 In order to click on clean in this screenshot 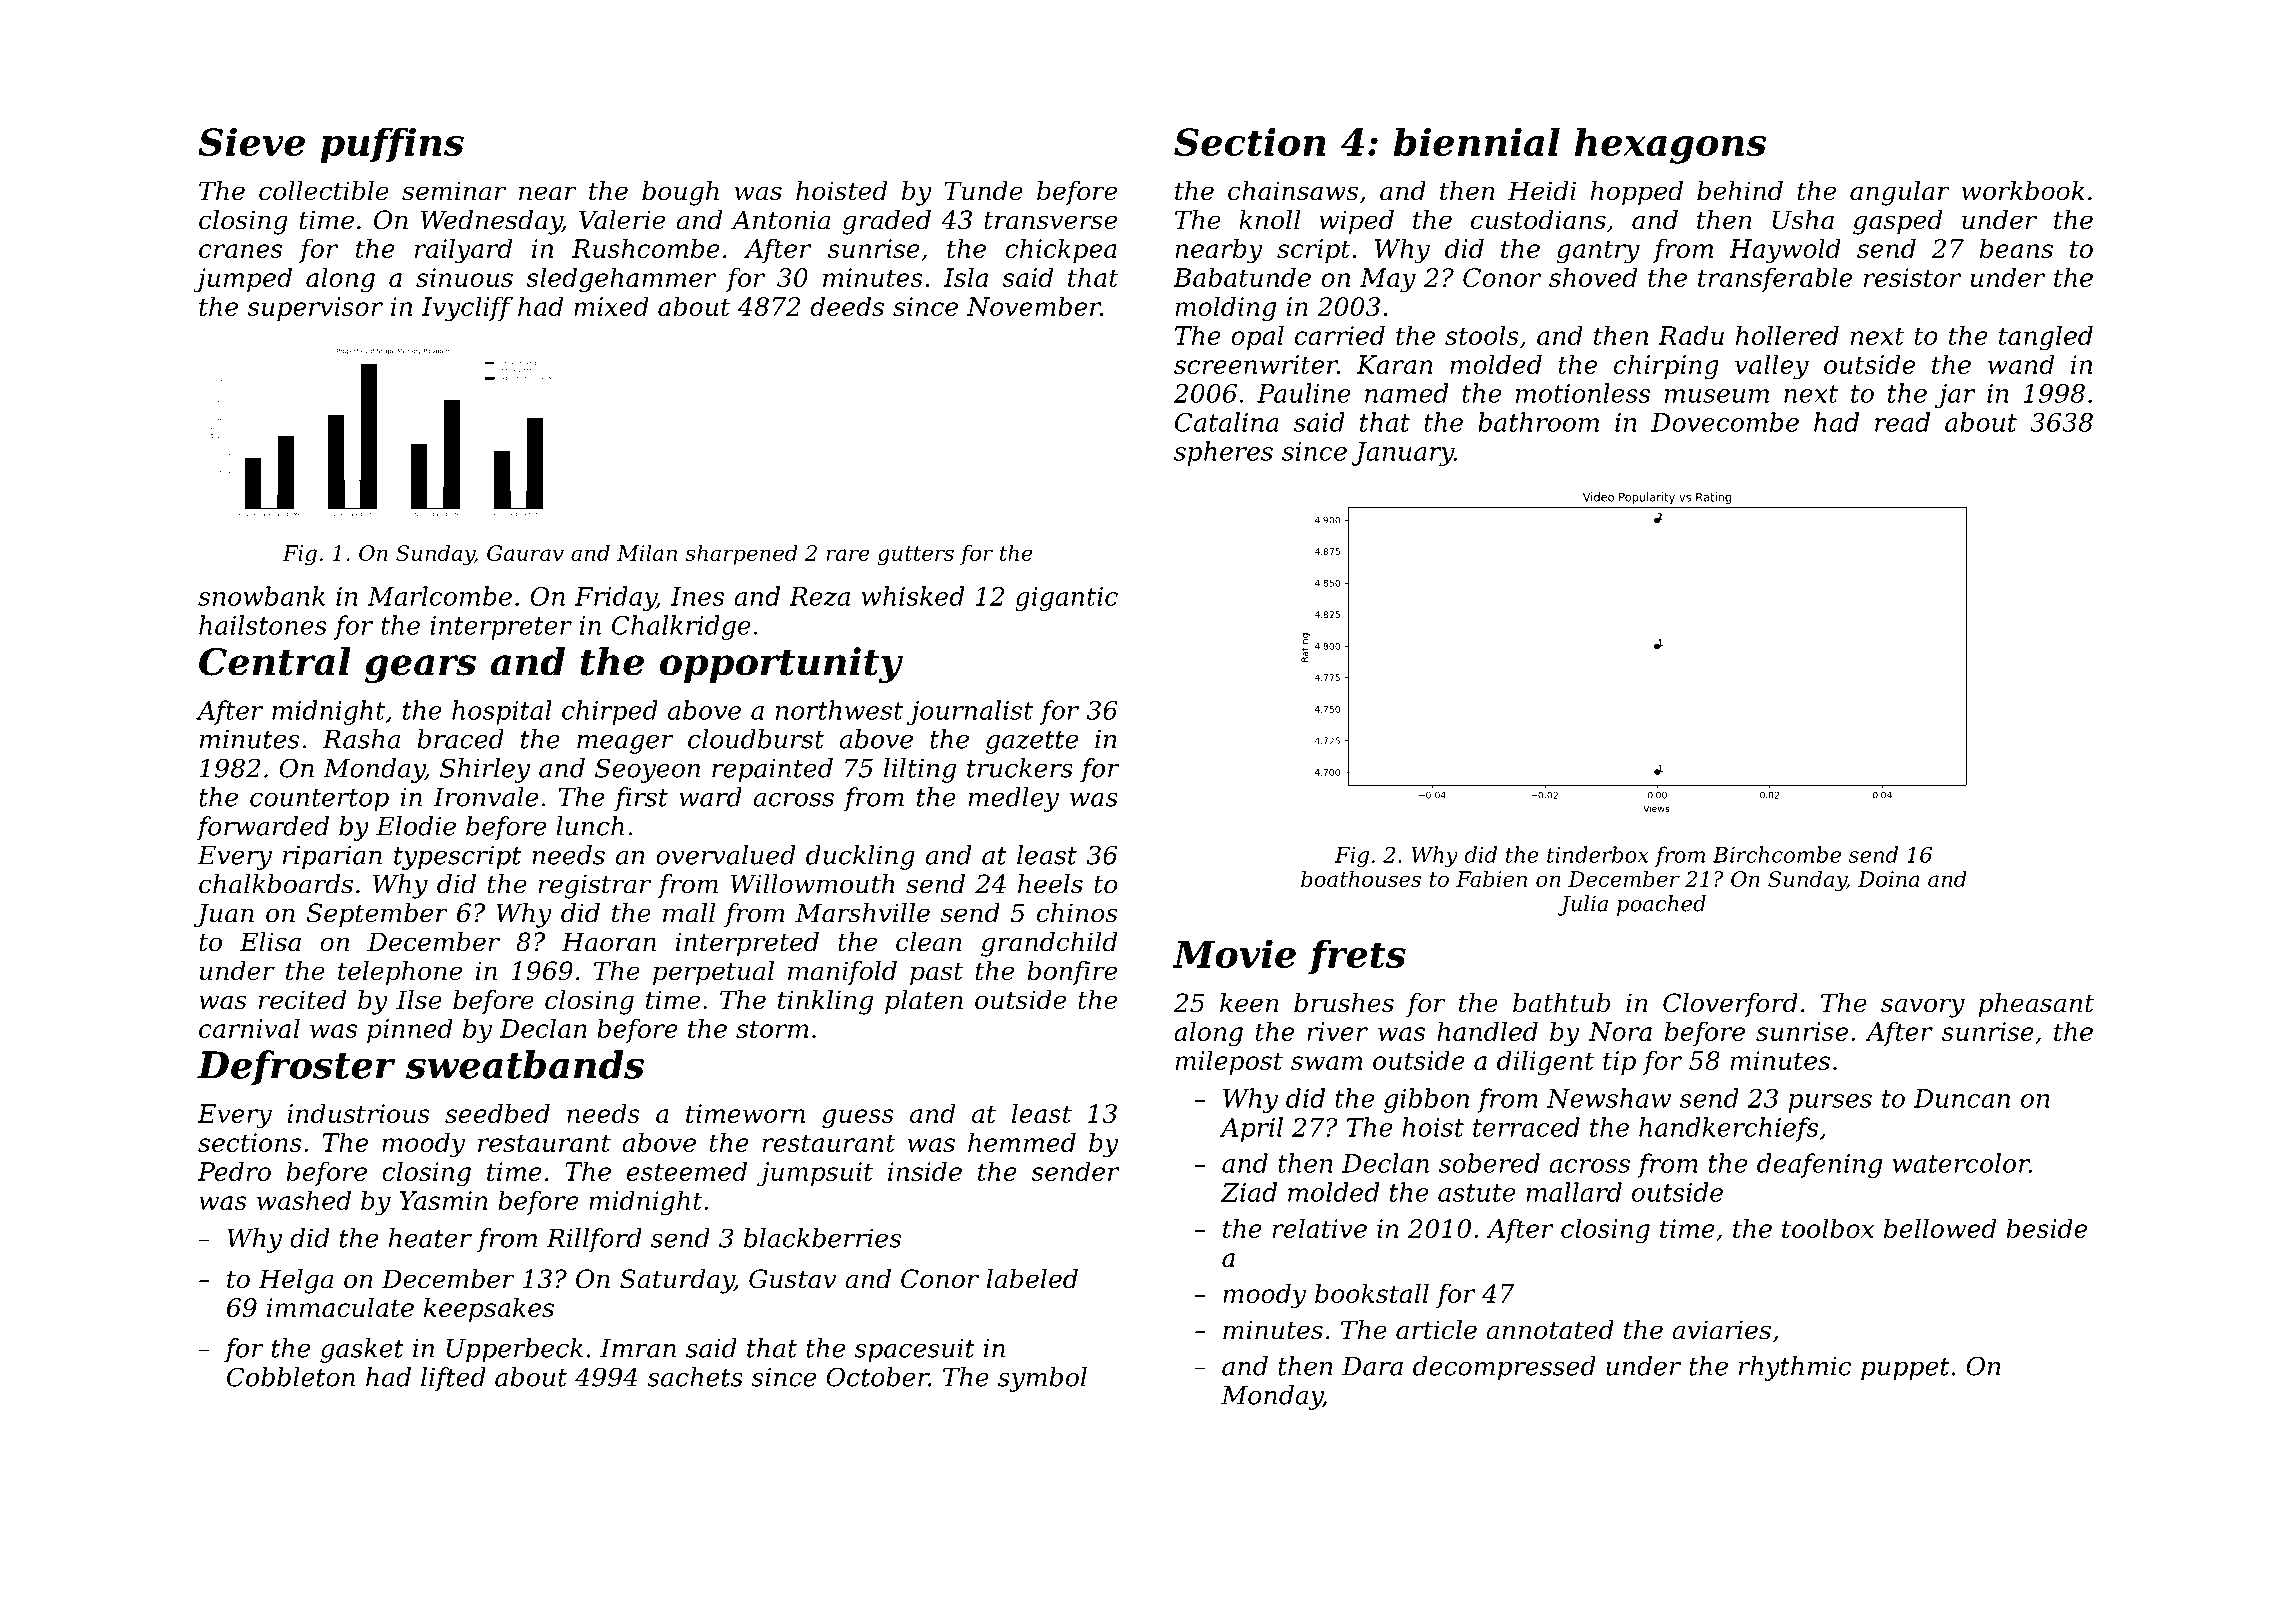, I will do `click(929, 942)`.
